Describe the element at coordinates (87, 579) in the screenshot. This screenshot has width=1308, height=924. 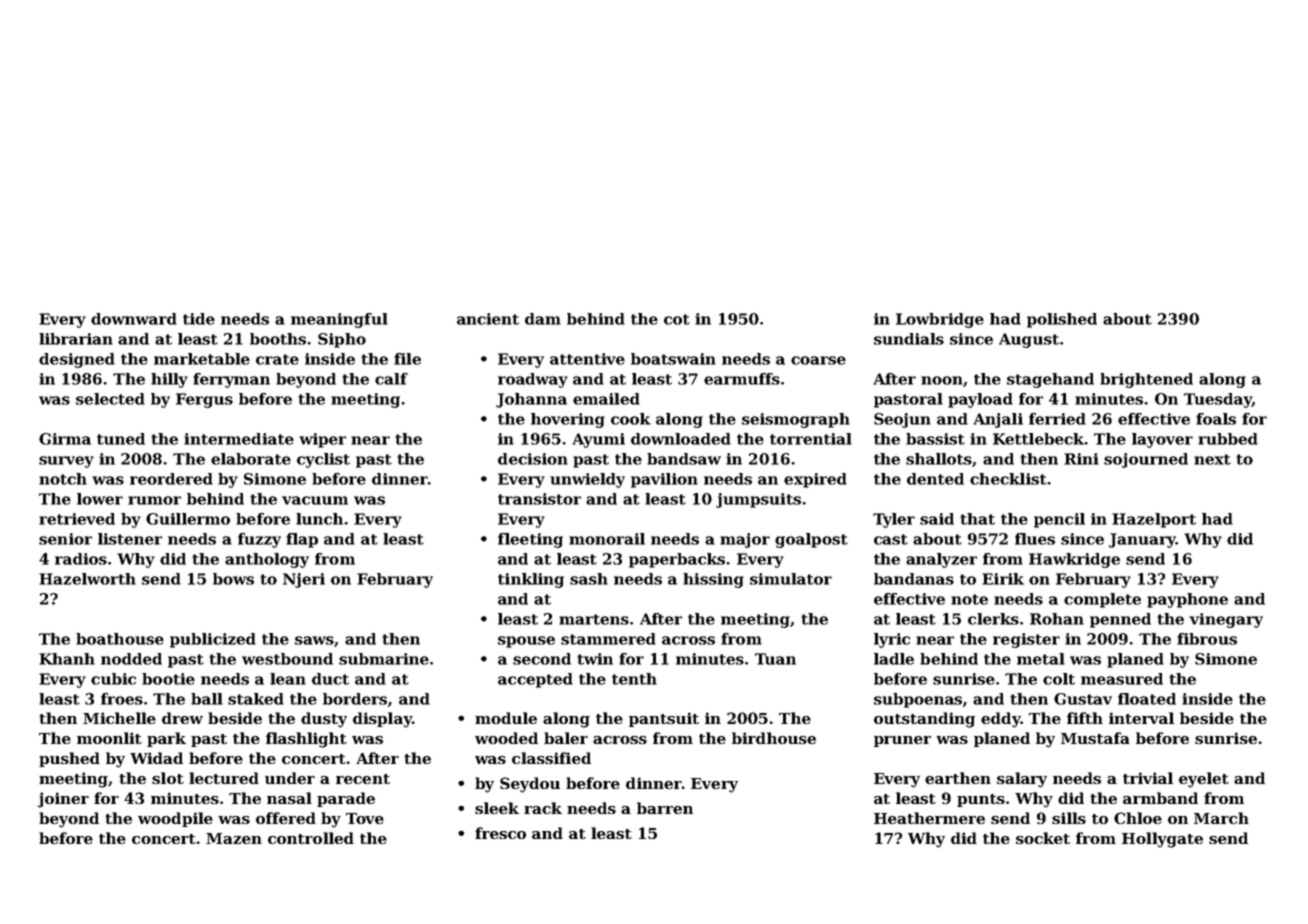
I see `Hazelworth` at that location.
